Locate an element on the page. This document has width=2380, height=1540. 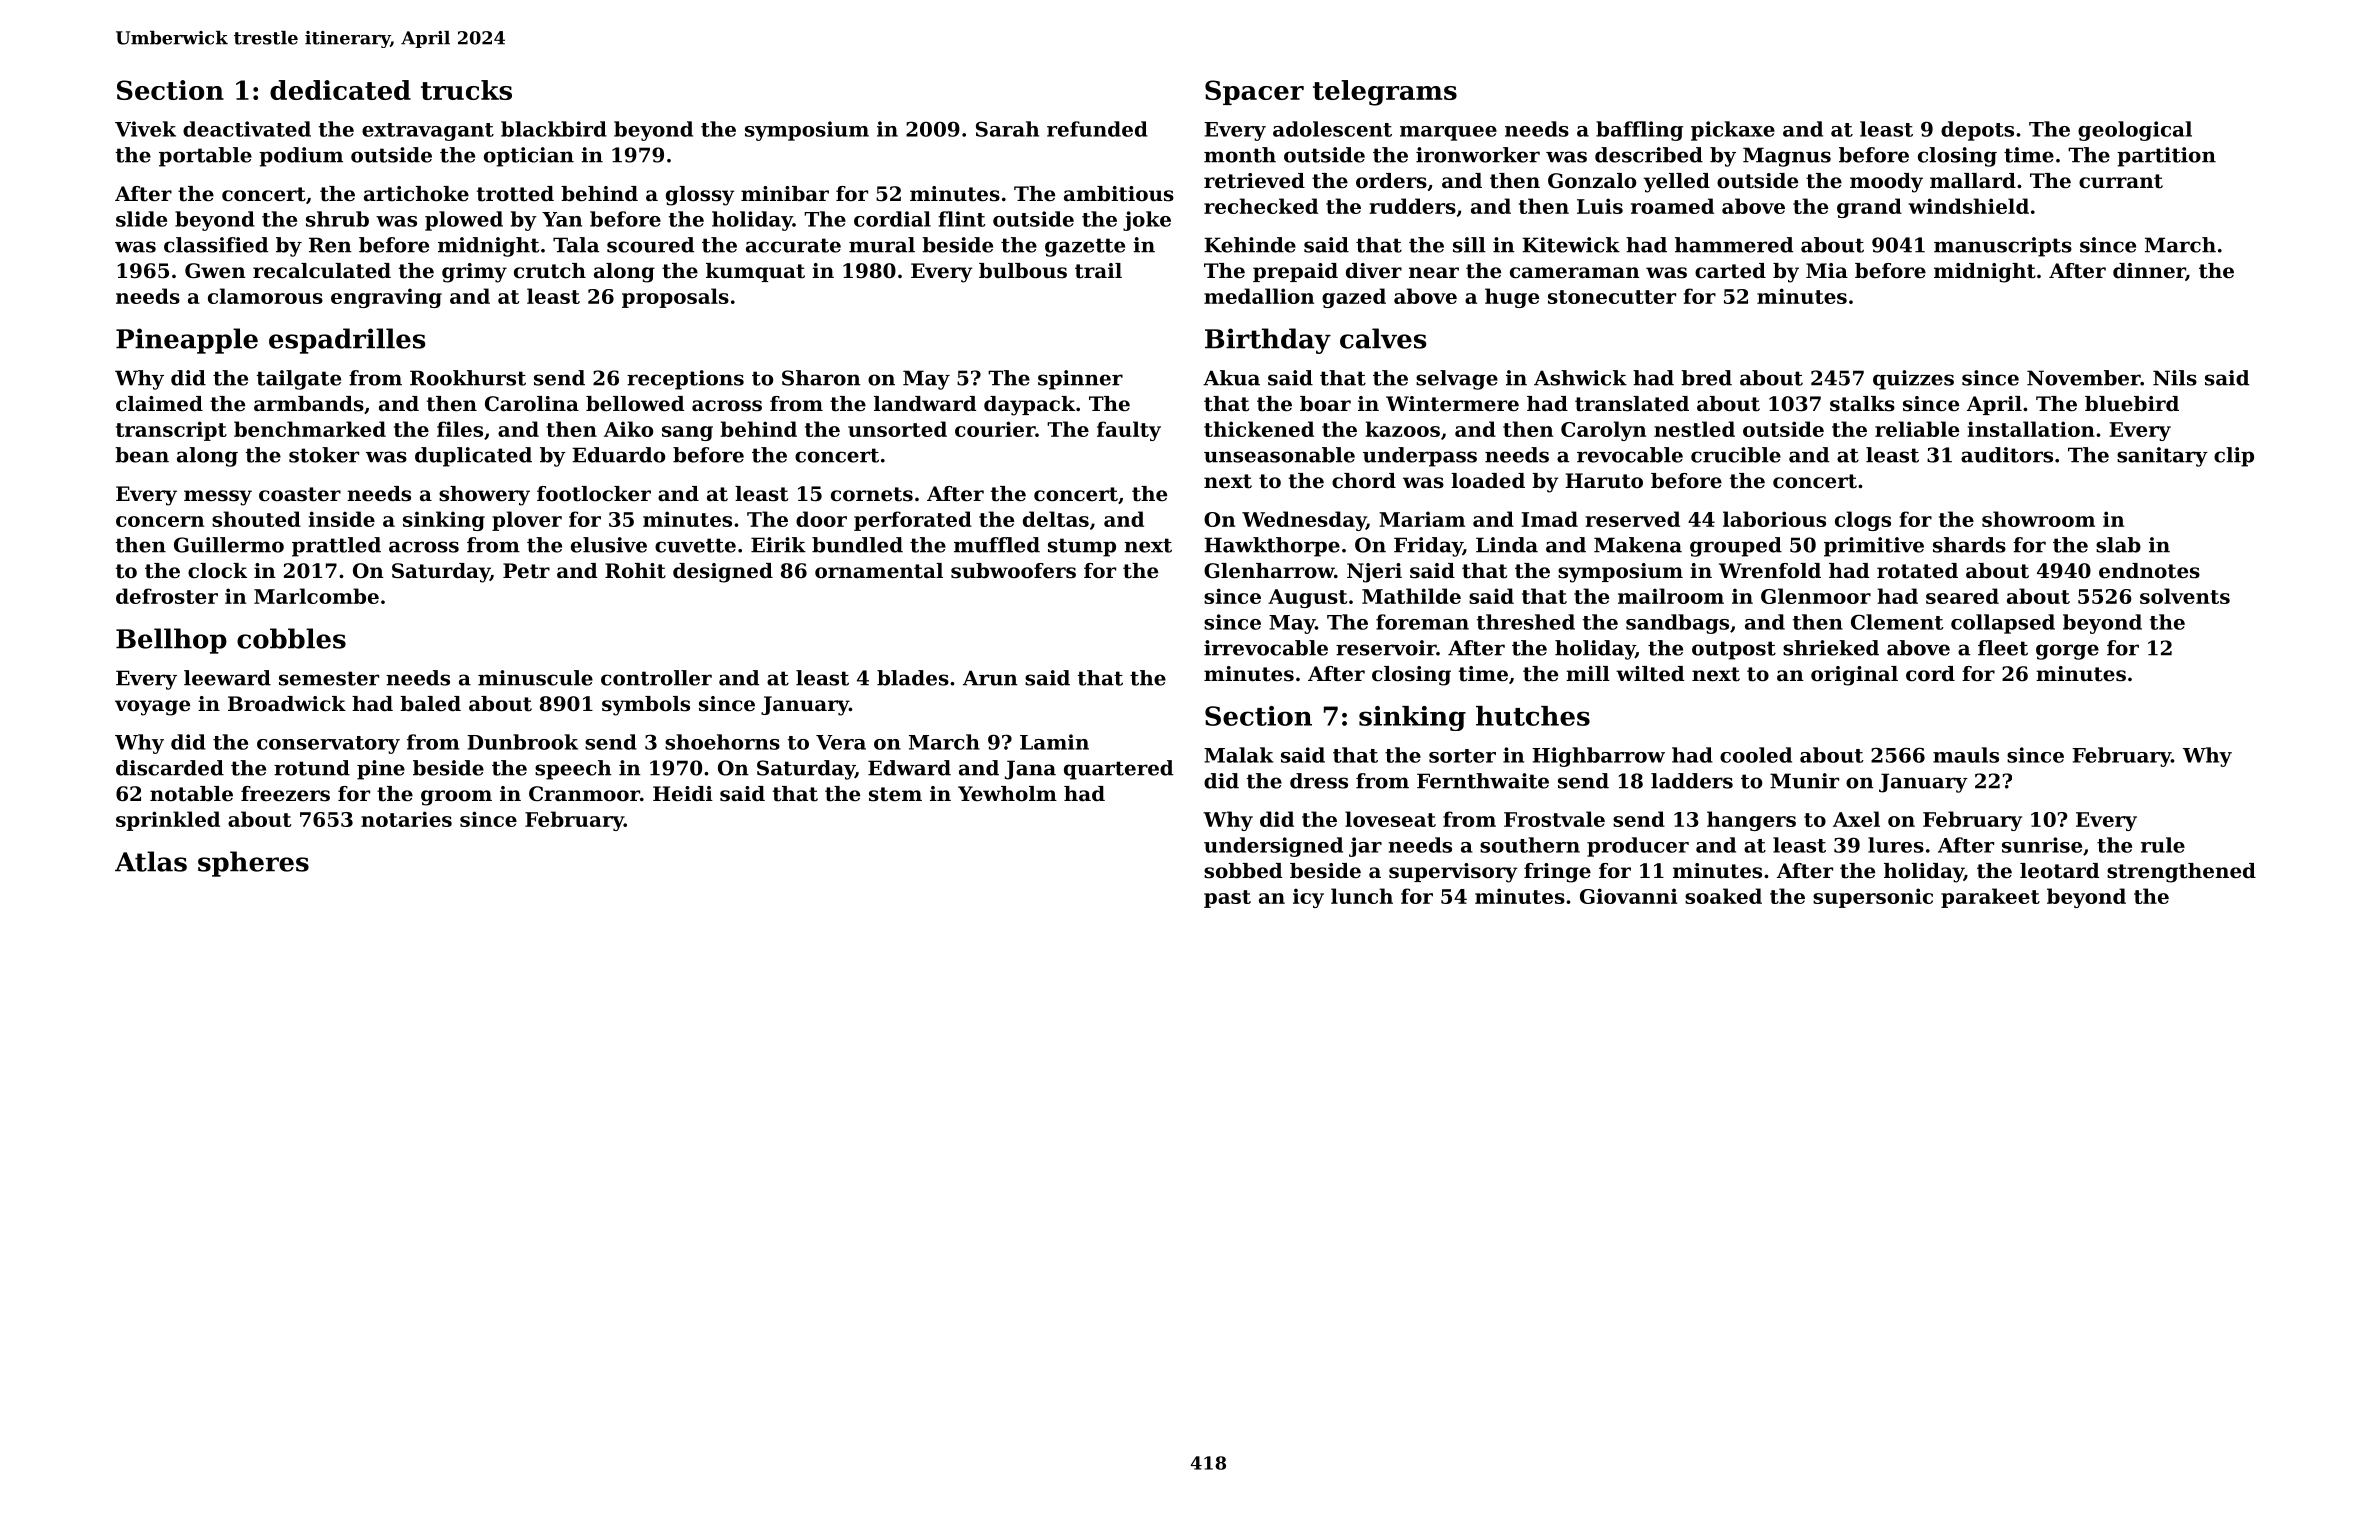
Atlas is located at coordinates (151, 861).
